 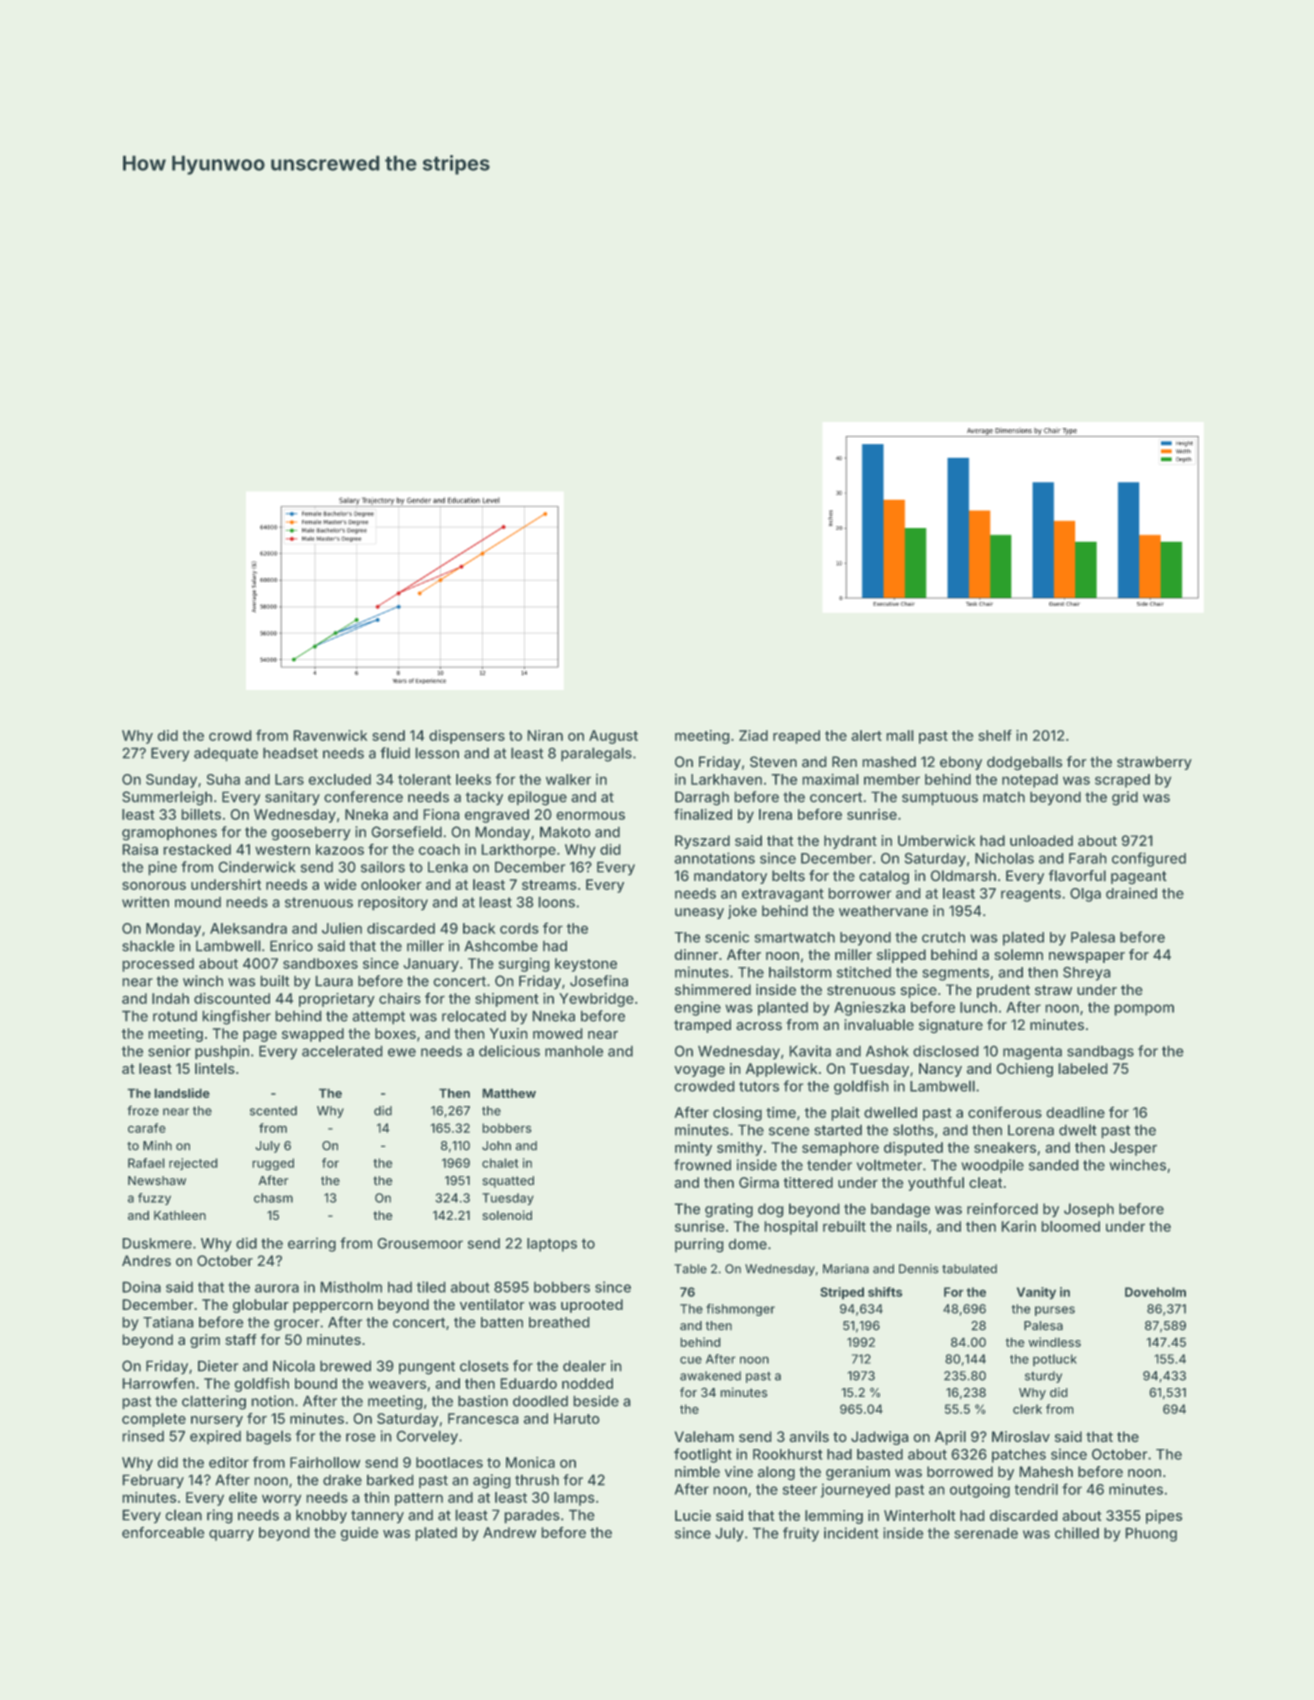 I want to click on adequate, so click(x=226, y=755).
